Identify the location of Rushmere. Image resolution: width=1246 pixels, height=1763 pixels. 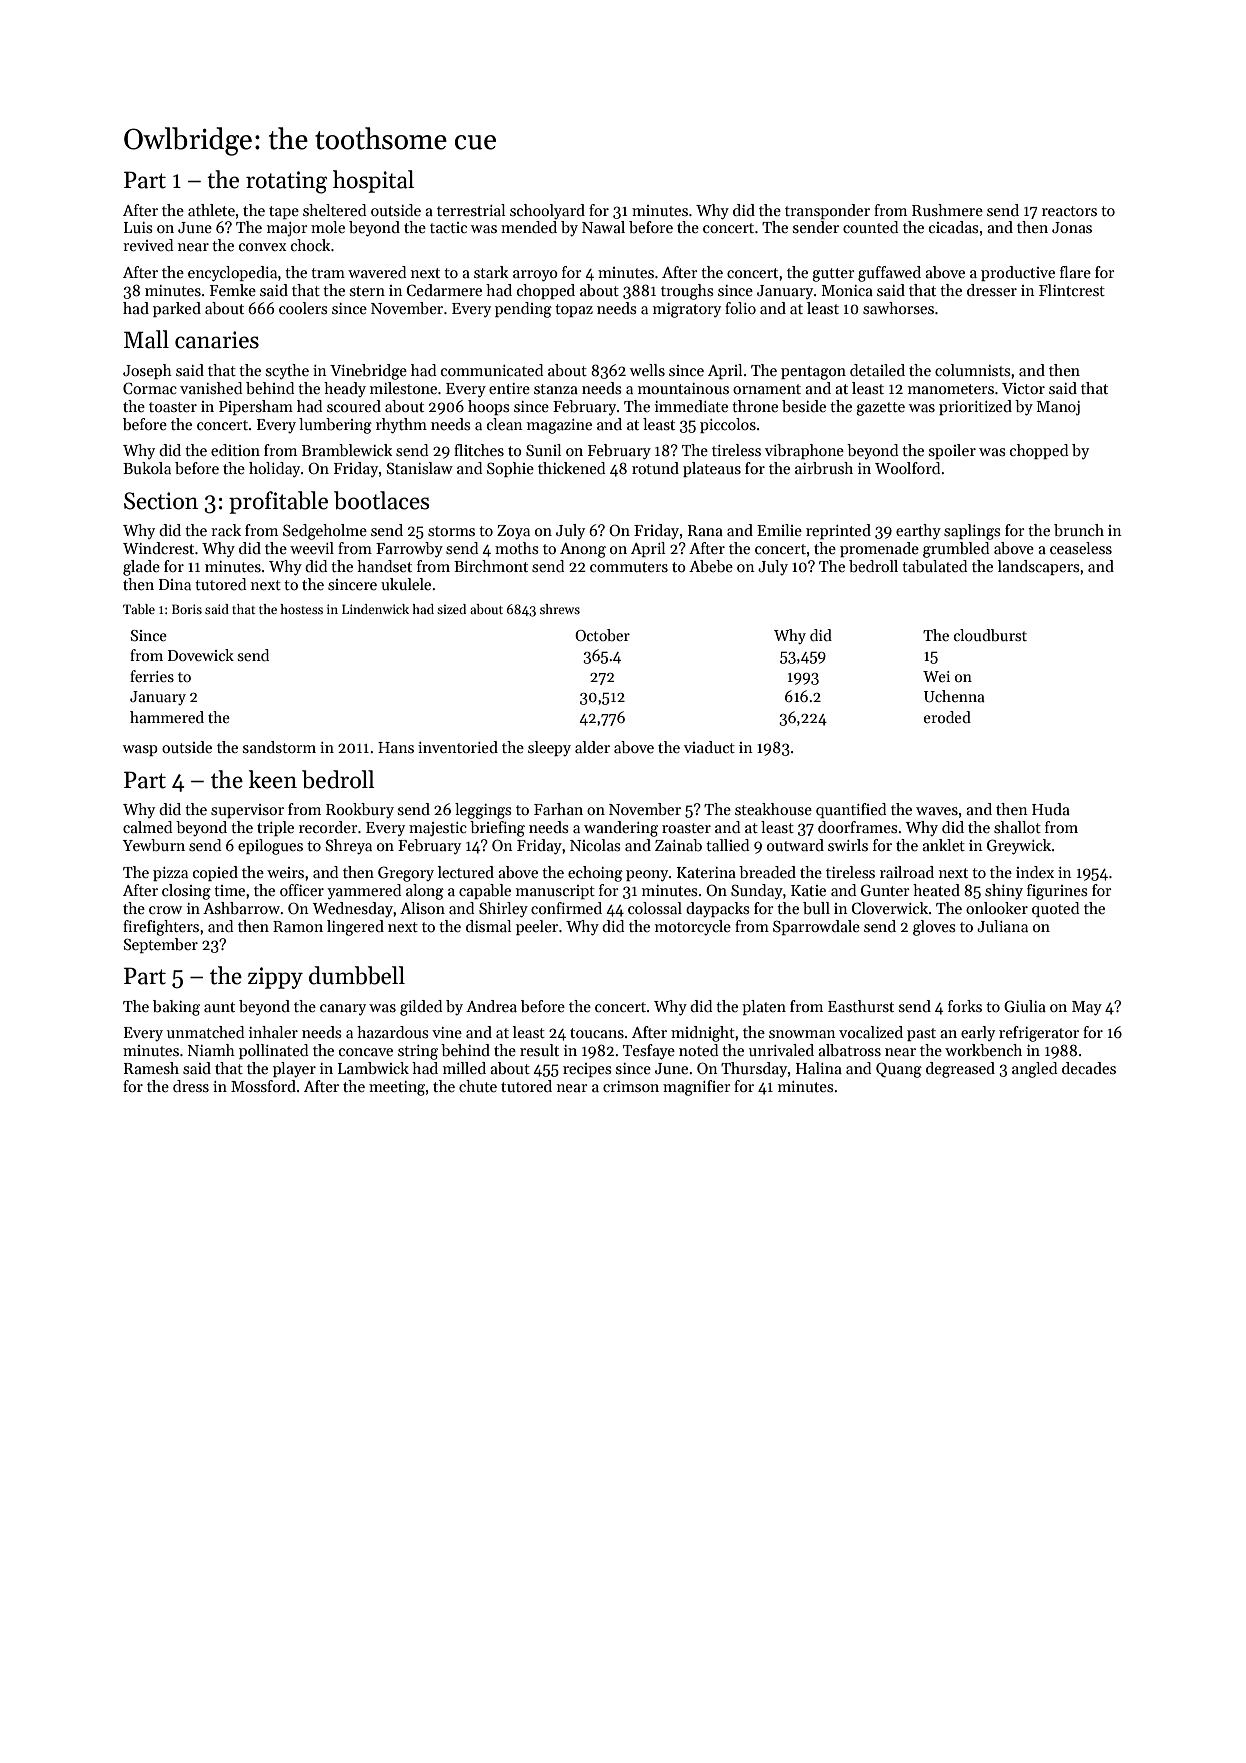
(947, 210).
